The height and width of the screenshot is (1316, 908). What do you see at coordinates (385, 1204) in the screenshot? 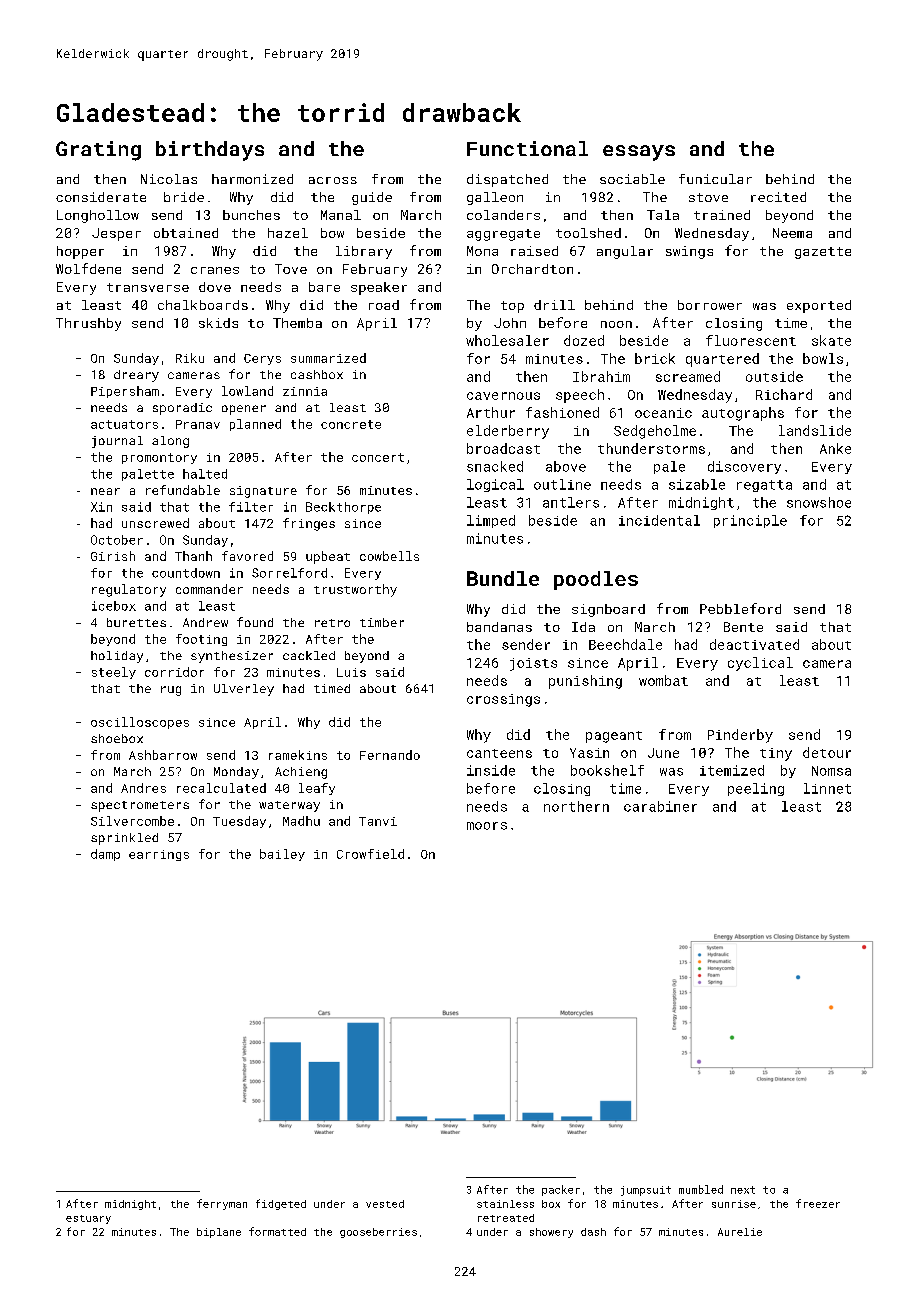
I see `vested` at bounding box center [385, 1204].
